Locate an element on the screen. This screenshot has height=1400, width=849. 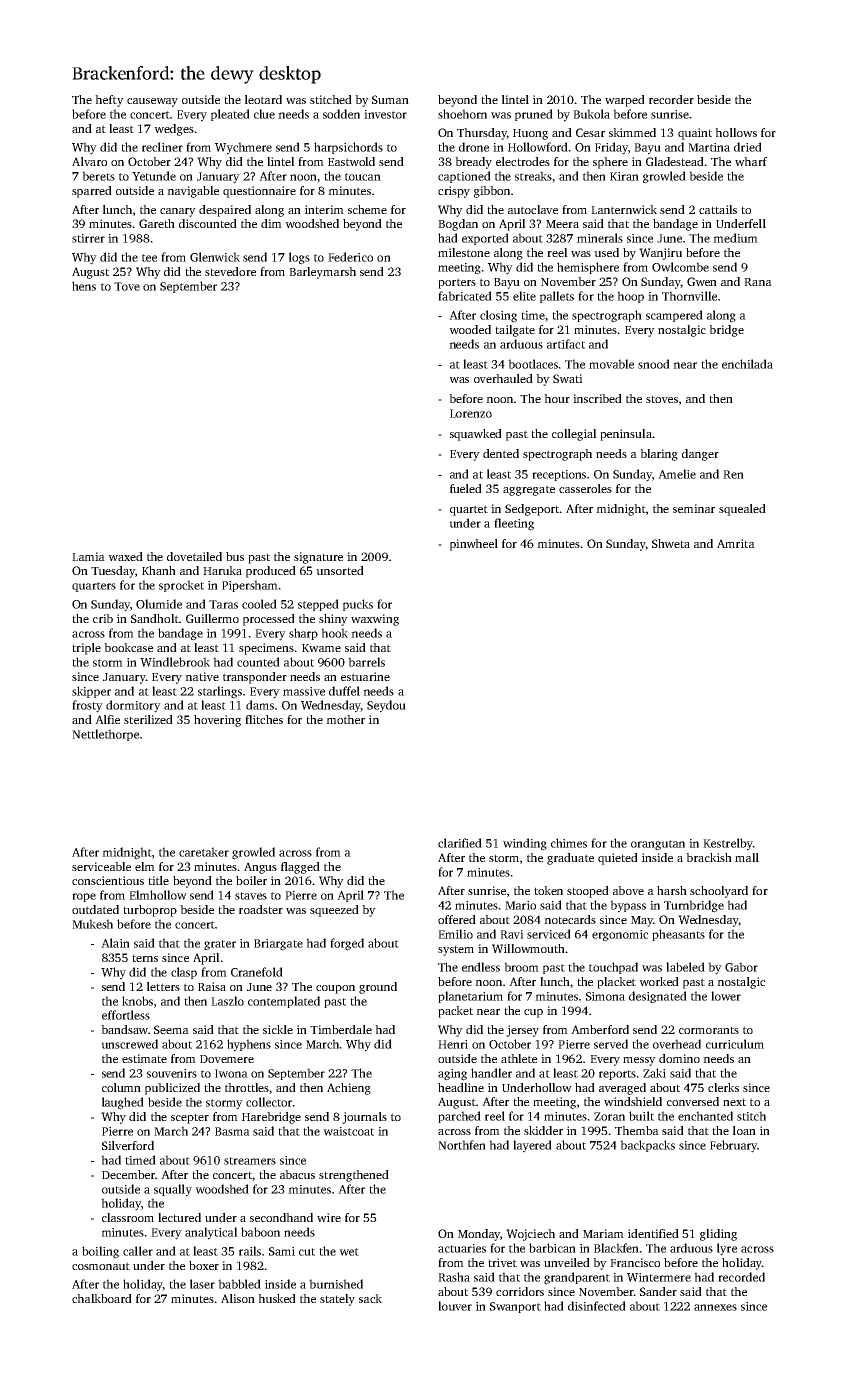
Seydou is located at coordinates (386, 706).
